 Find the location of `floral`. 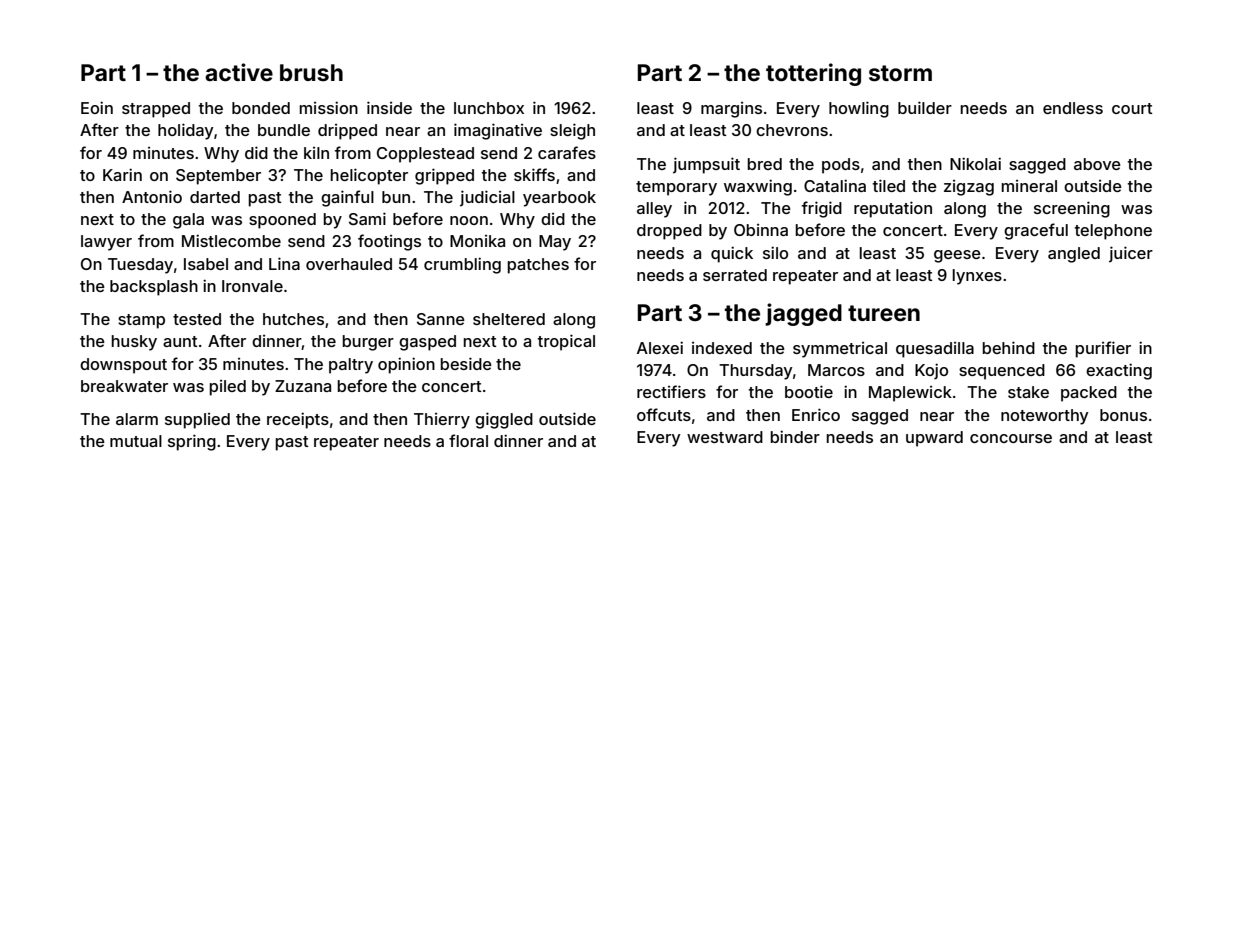

floral is located at coordinates (468, 440).
